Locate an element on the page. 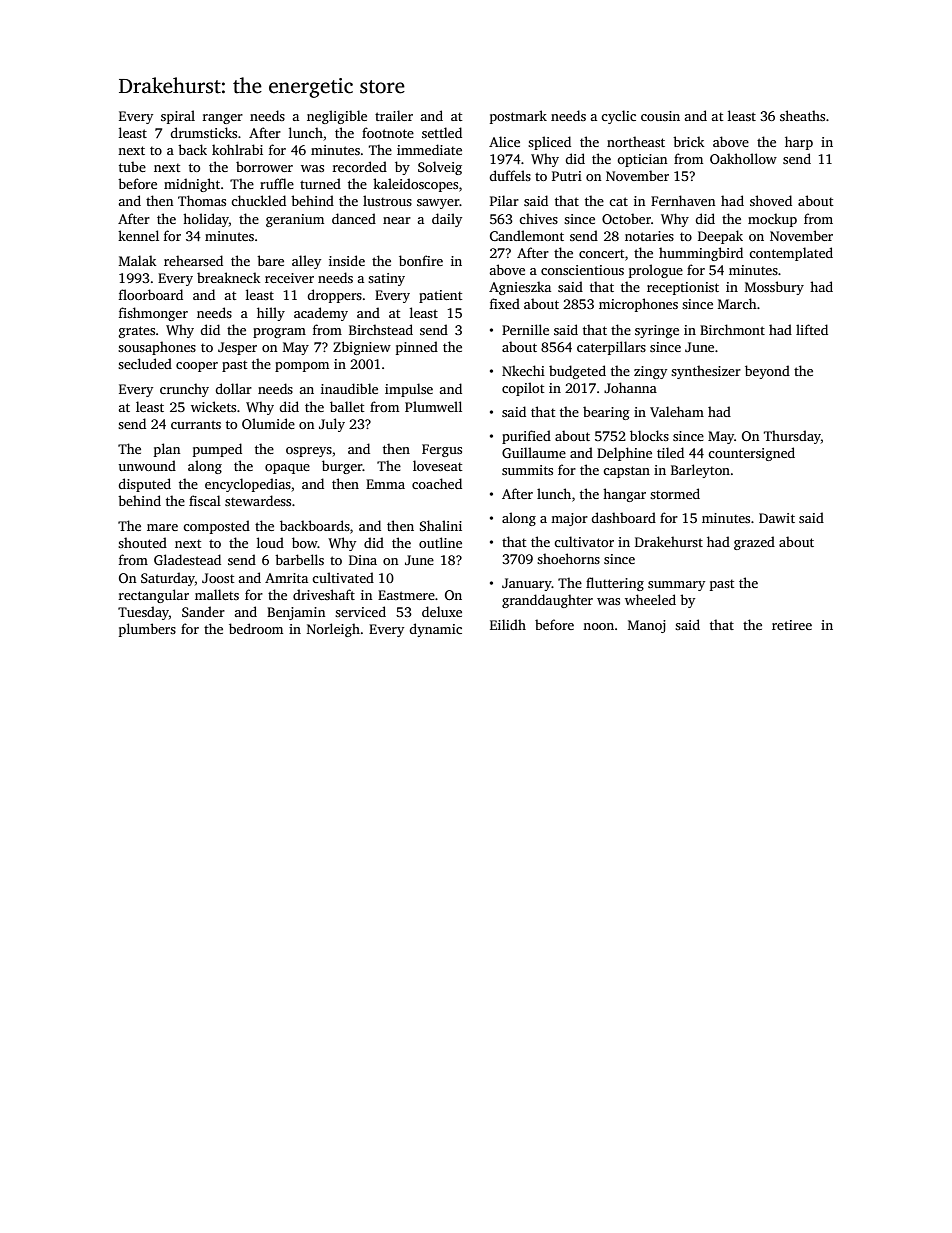 Image resolution: width=952 pixels, height=1233 pixels. cousin is located at coordinates (660, 116).
